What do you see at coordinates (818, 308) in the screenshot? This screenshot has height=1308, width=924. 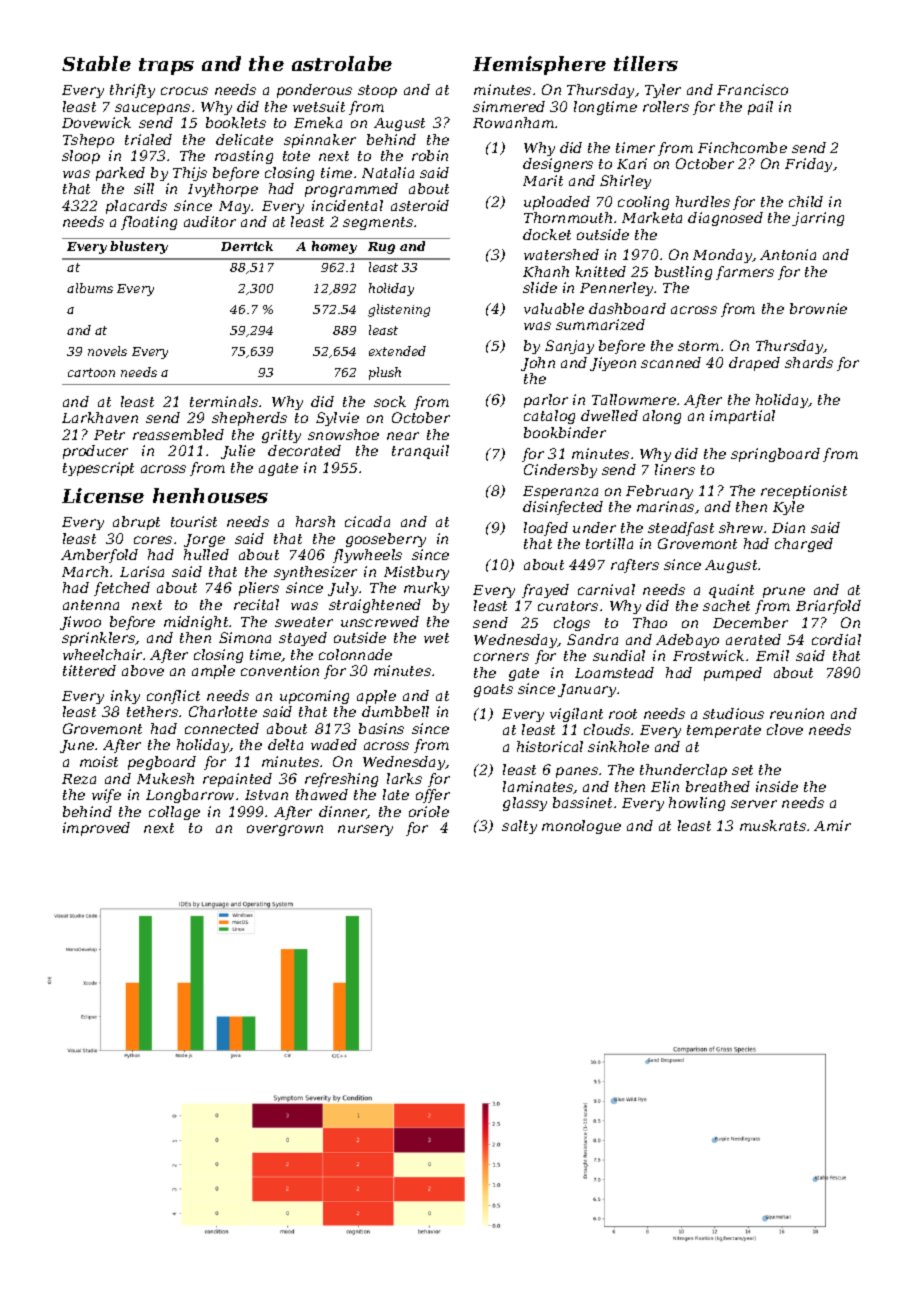 I see `brownie` at bounding box center [818, 308].
